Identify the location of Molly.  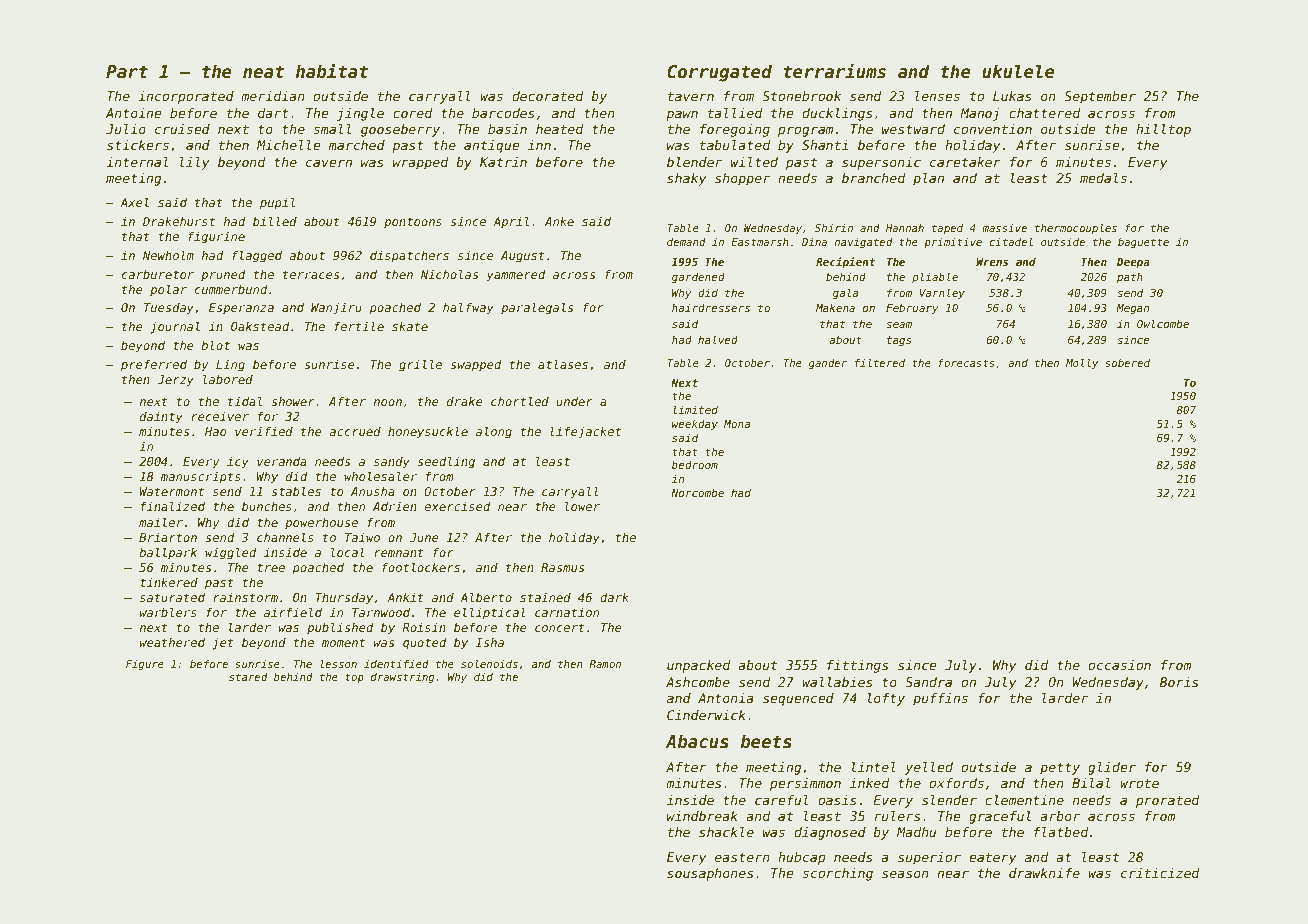
(1082, 364).
